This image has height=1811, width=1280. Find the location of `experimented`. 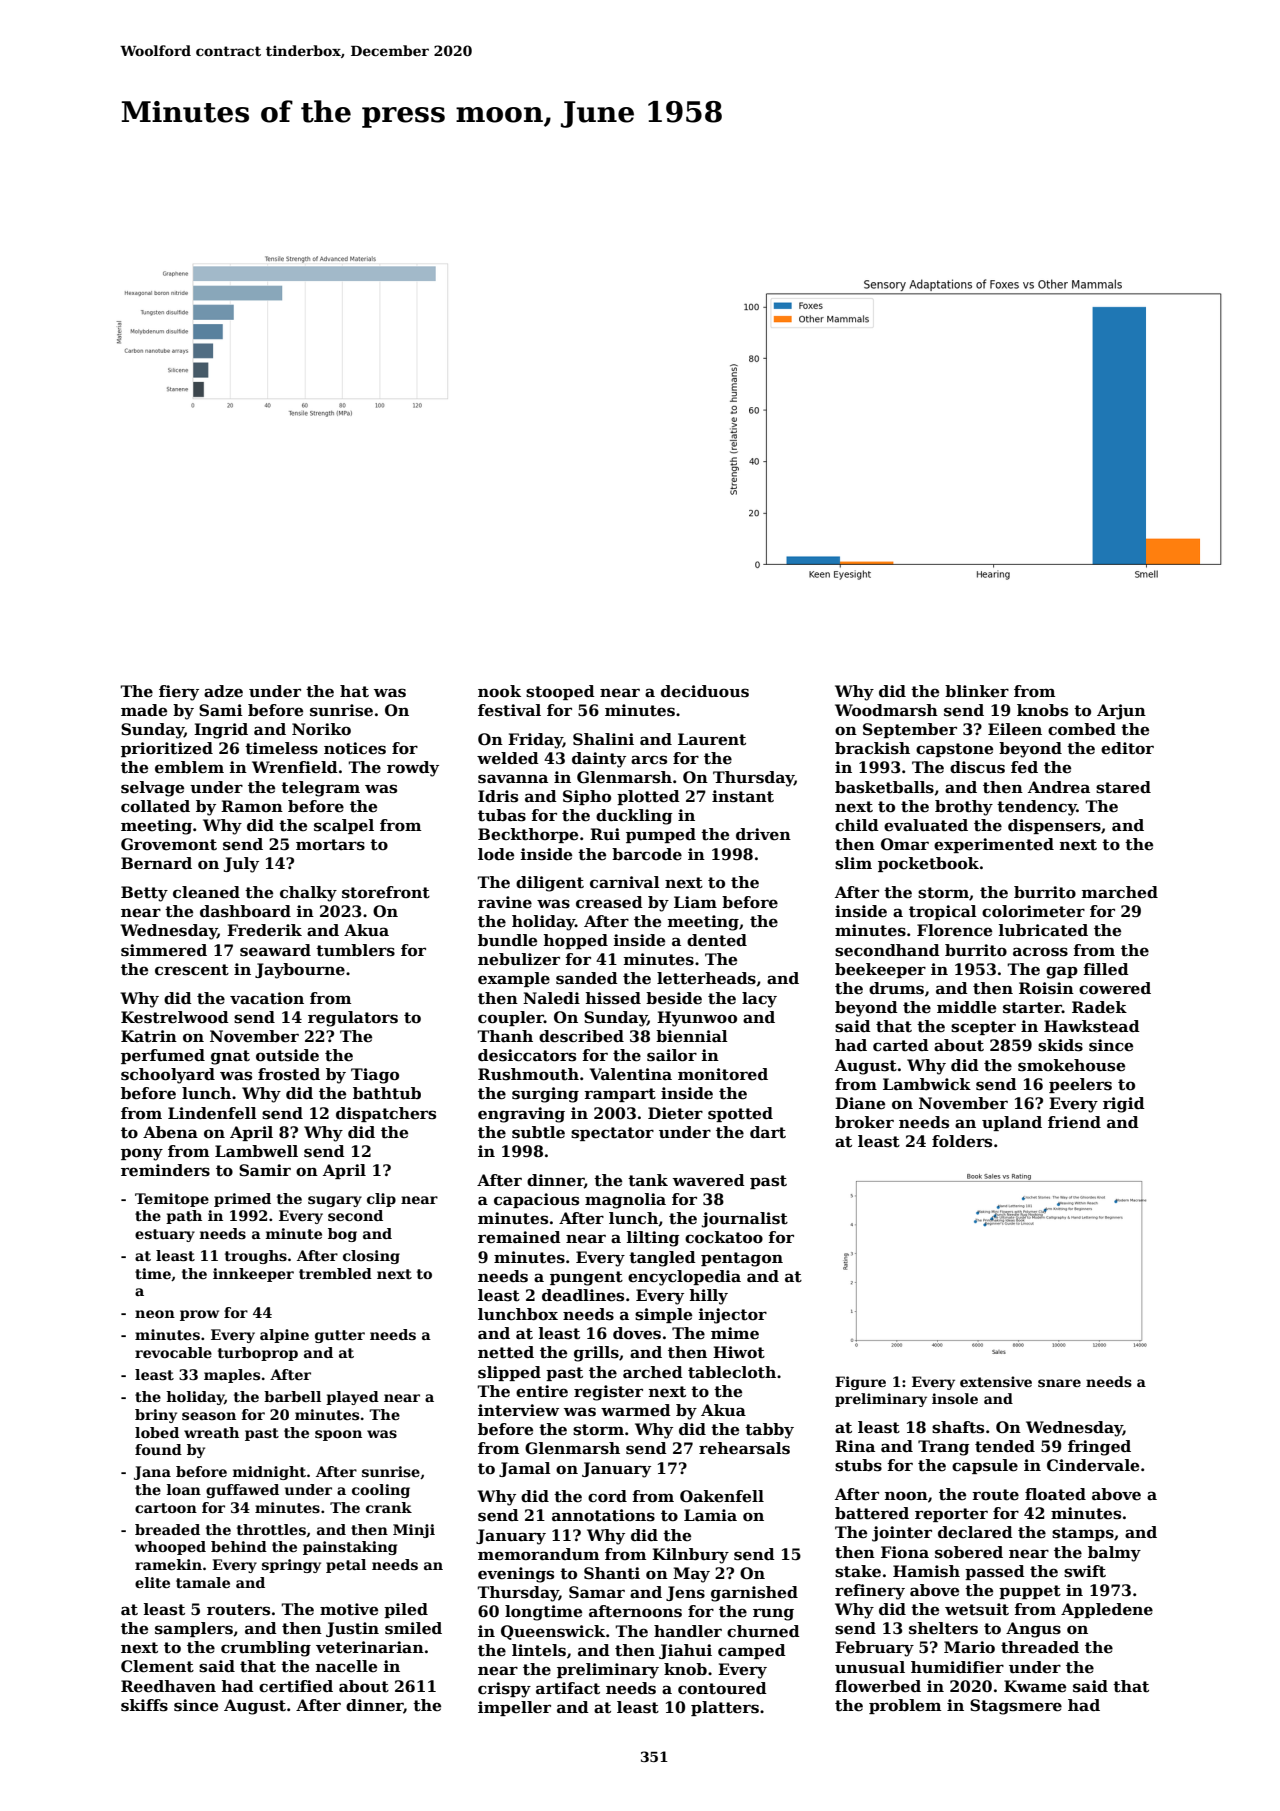

experimented is located at coordinates (994, 845).
